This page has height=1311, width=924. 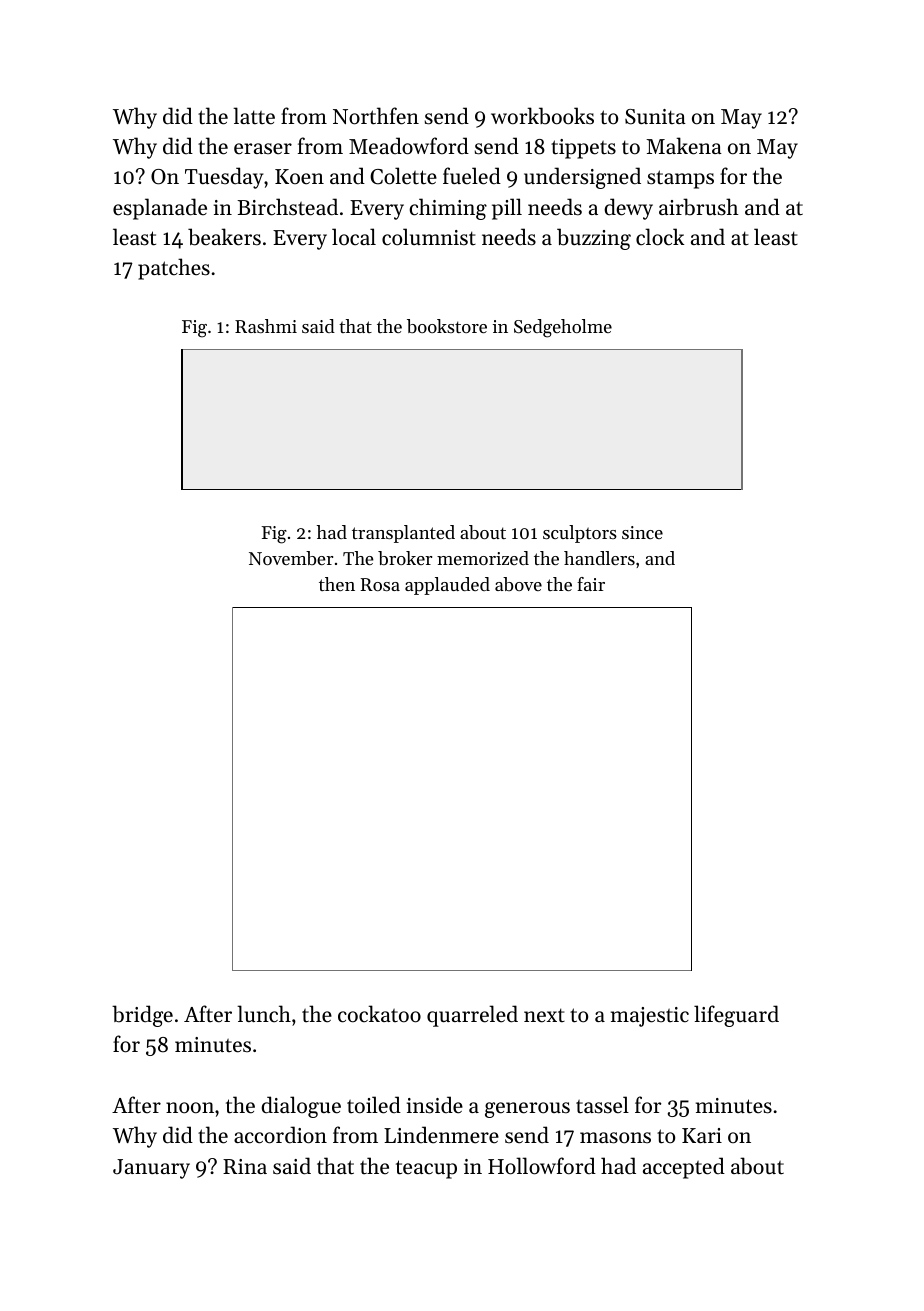 What do you see at coordinates (447, 326) in the page?
I see `bookstore` at bounding box center [447, 326].
